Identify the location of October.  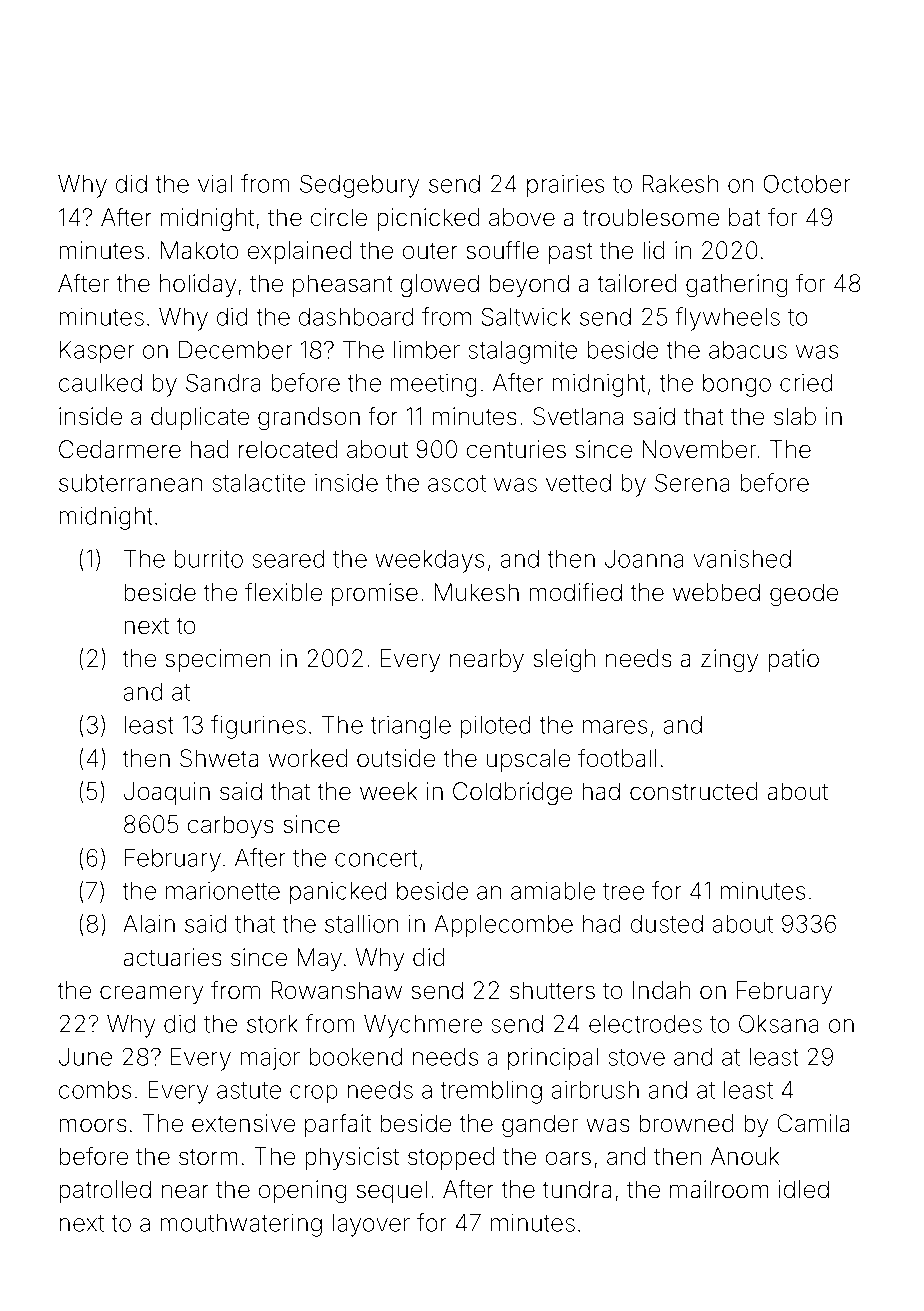
(806, 183).
